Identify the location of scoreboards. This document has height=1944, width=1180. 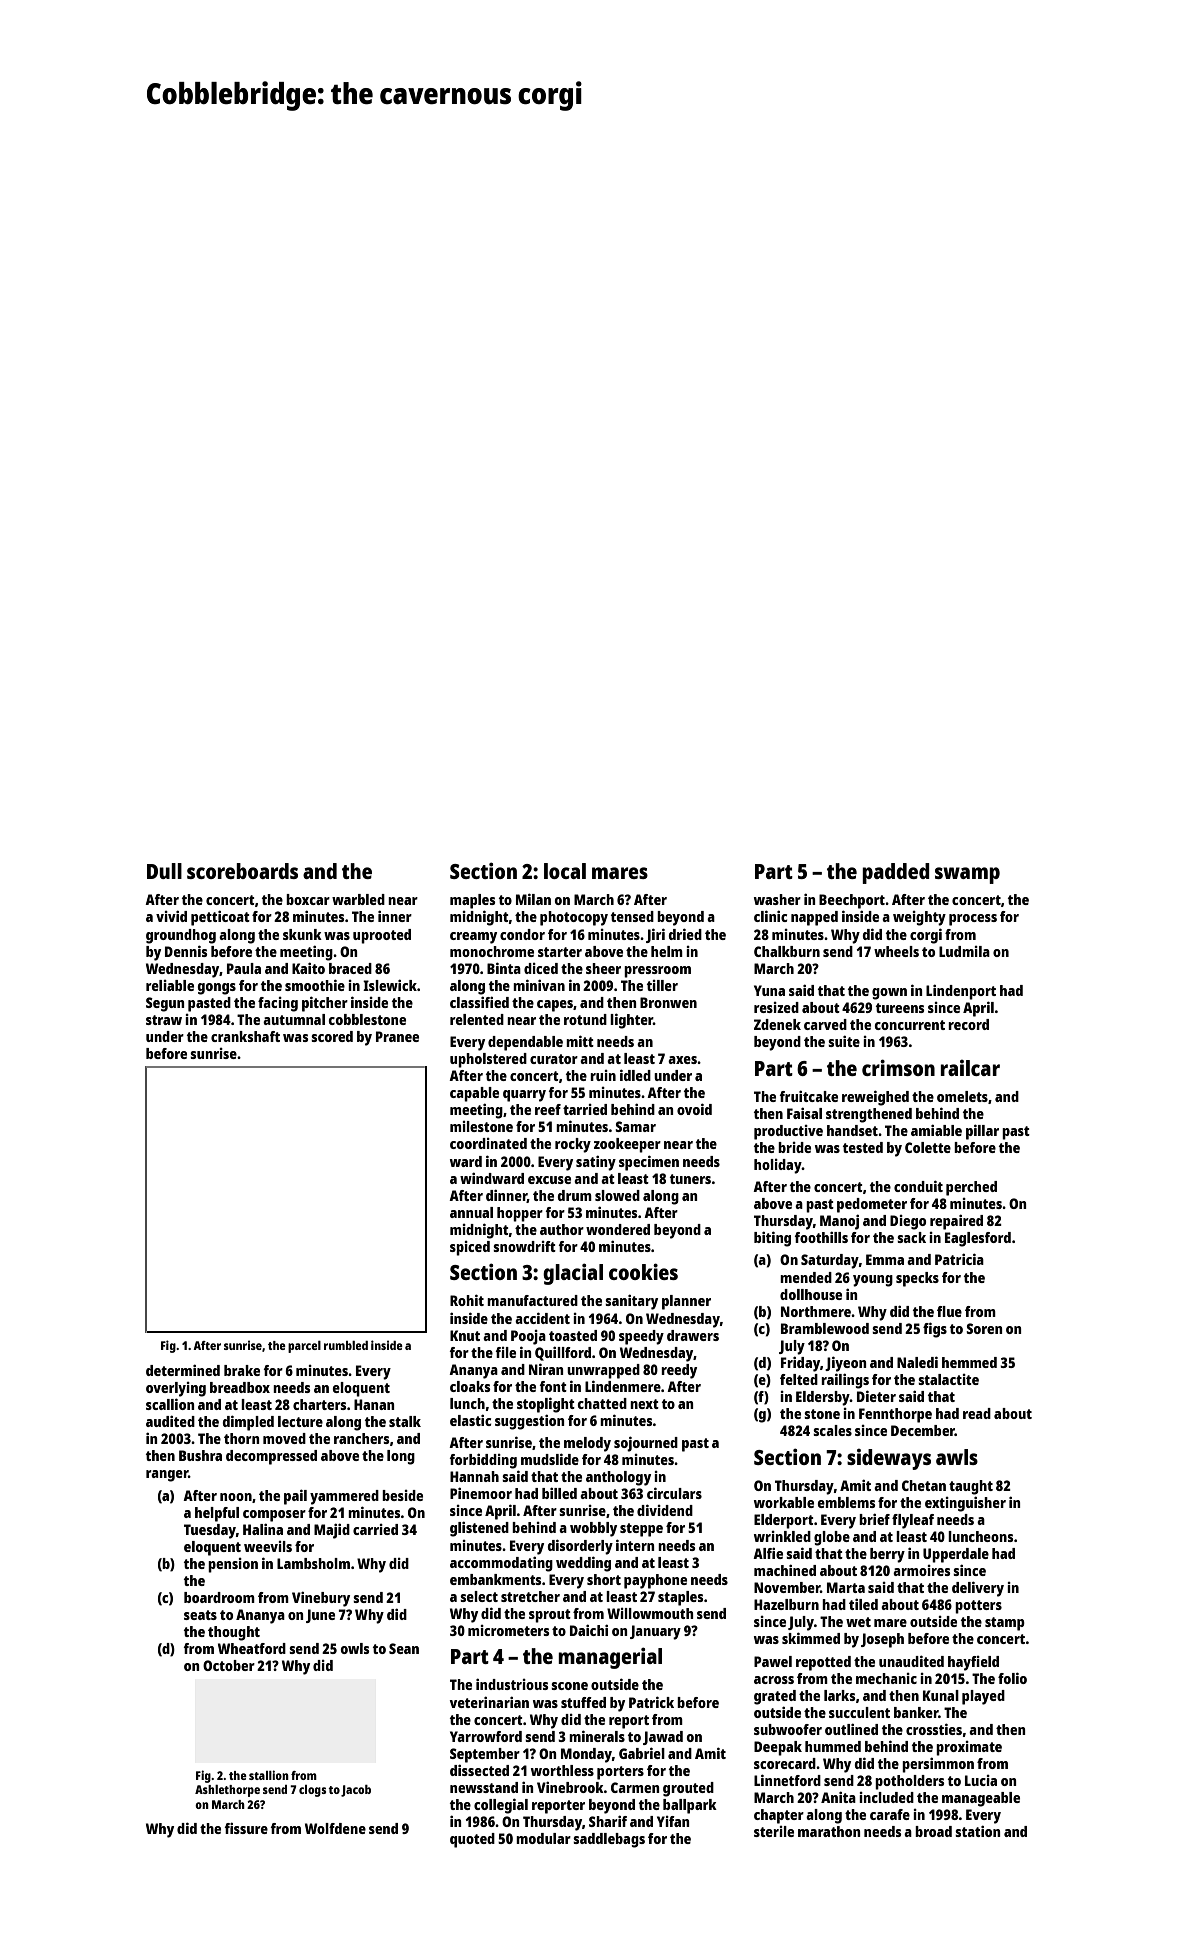
(242, 871).
